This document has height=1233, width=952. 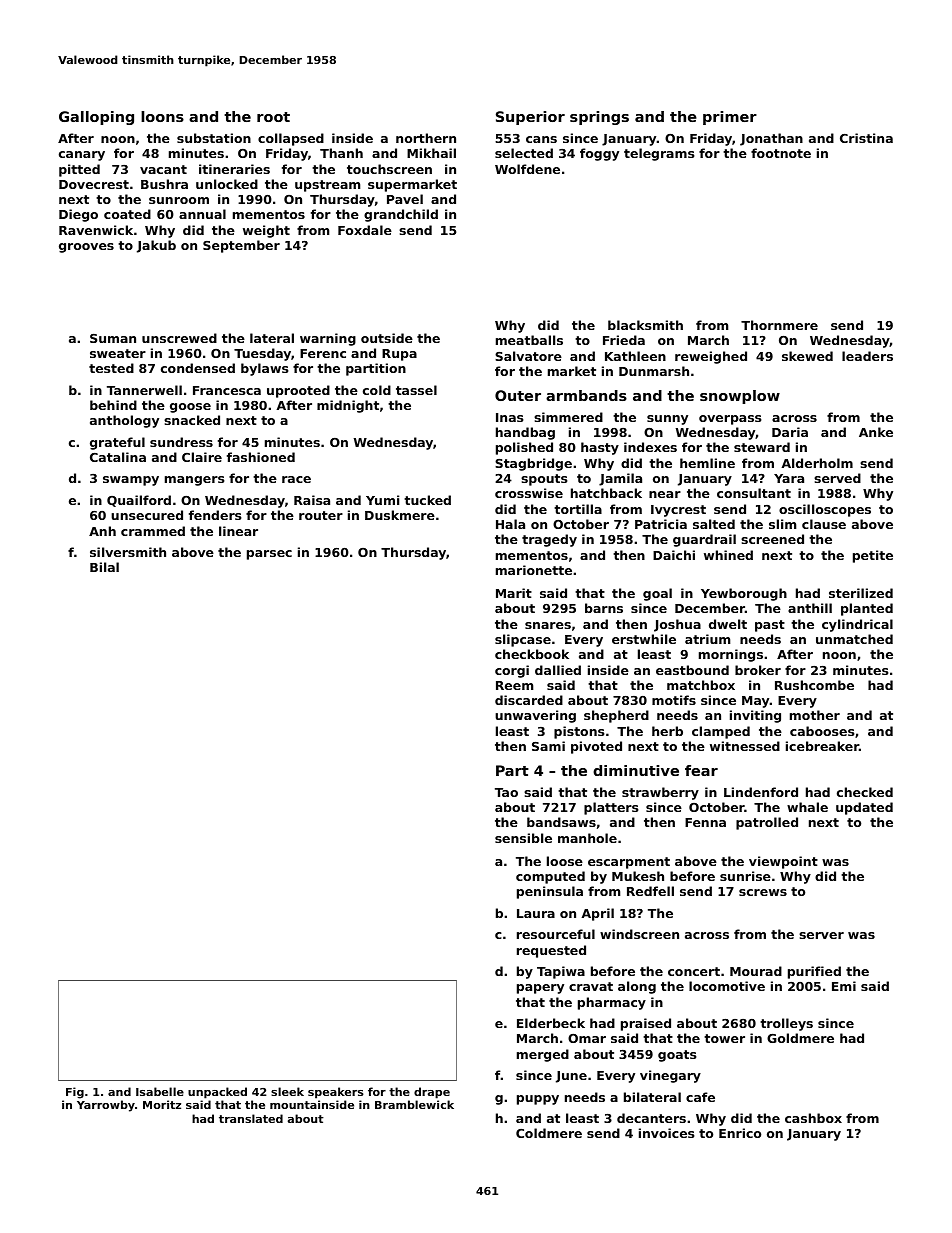 I want to click on Dunmarsh, so click(x=654, y=371).
